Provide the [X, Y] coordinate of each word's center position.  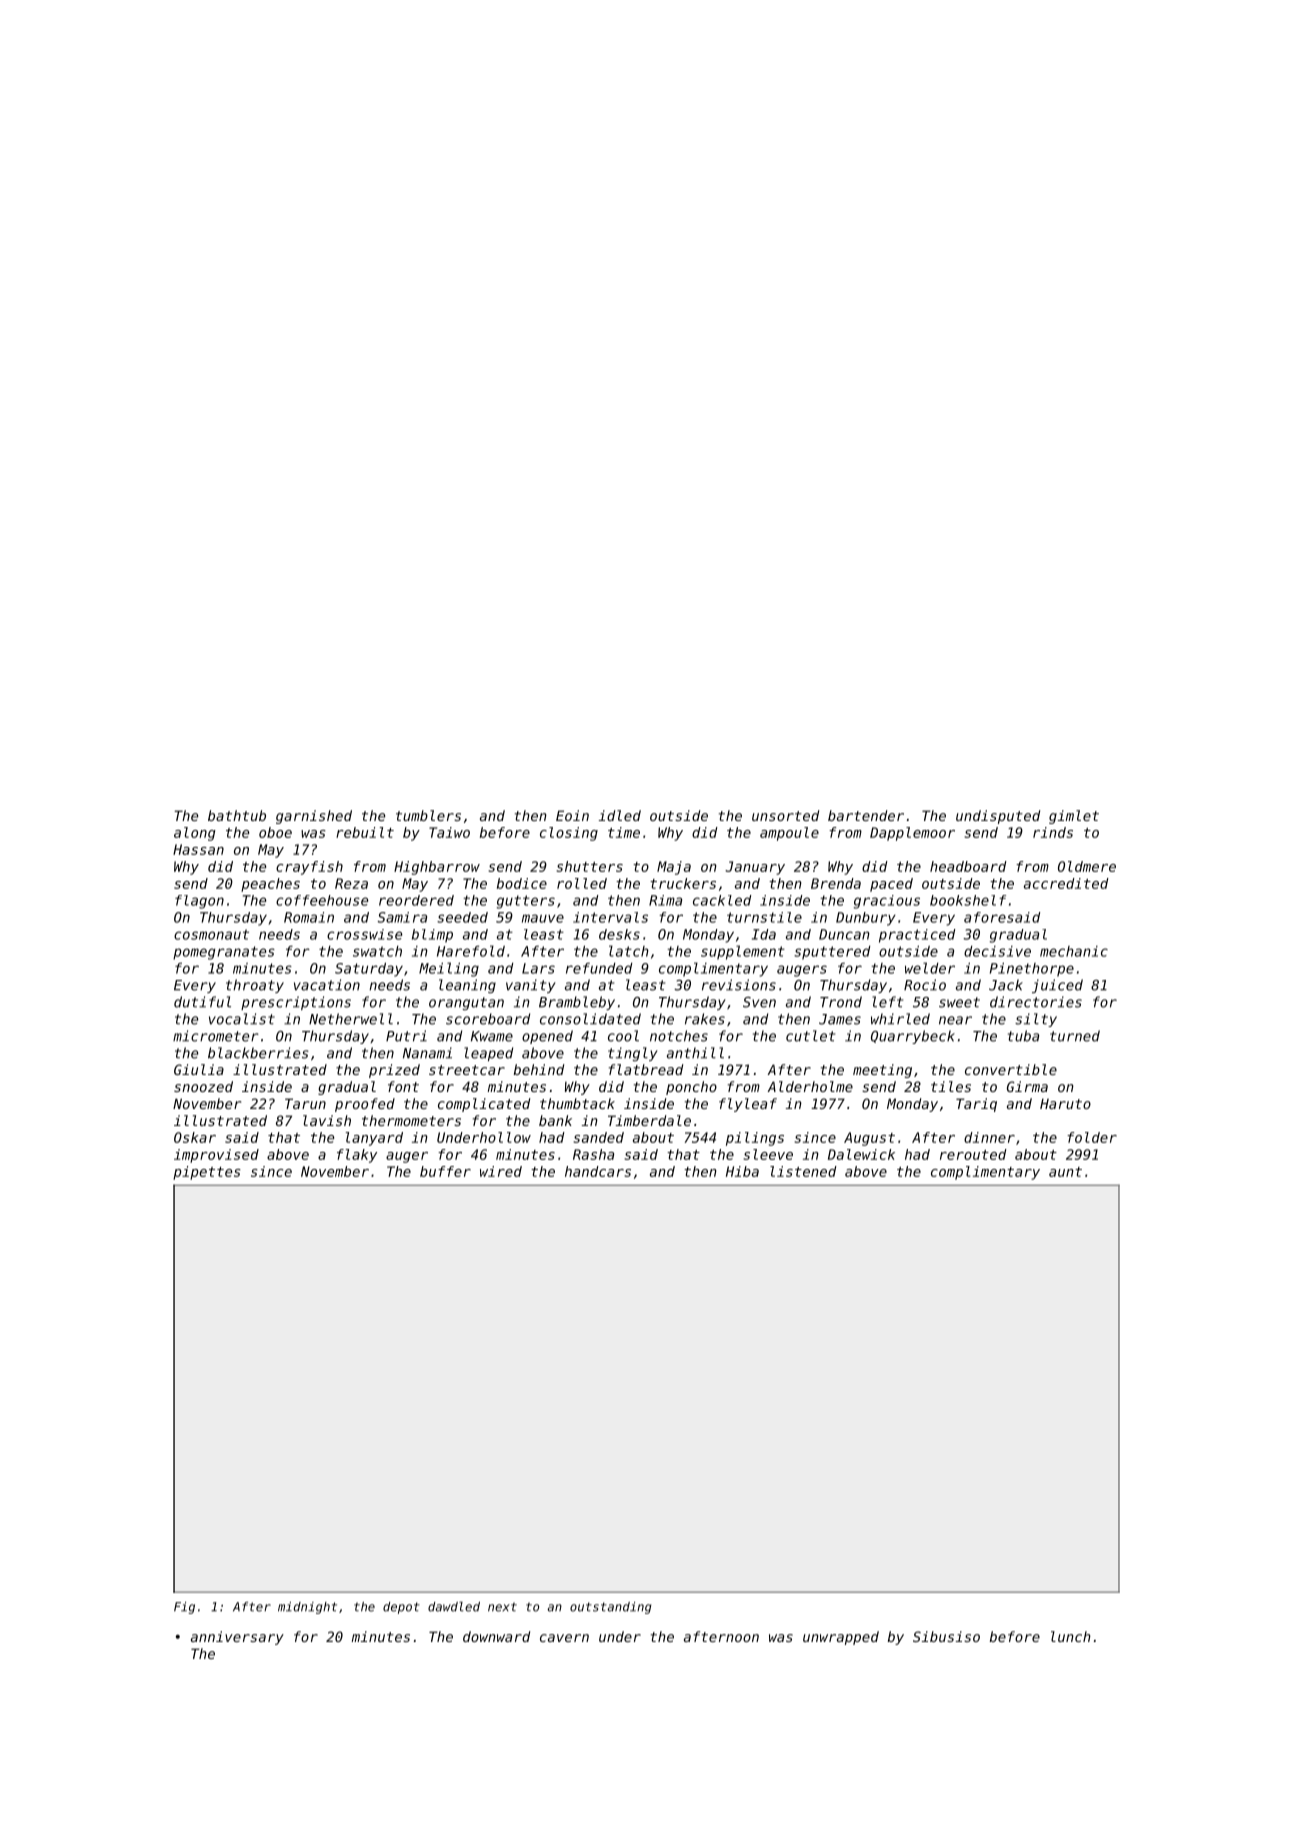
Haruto [1065, 1104]
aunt [1065, 1172]
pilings [755, 1139]
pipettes [207, 1173]
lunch [1071, 1636]
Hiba [742, 1171]
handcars [598, 1171]
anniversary [237, 1638]
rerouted [973, 1154]
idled [620, 815]
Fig [184, 1608]
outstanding [610, 1608]
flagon [199, 902]
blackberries [258, 1053]
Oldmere [1087, 866]
